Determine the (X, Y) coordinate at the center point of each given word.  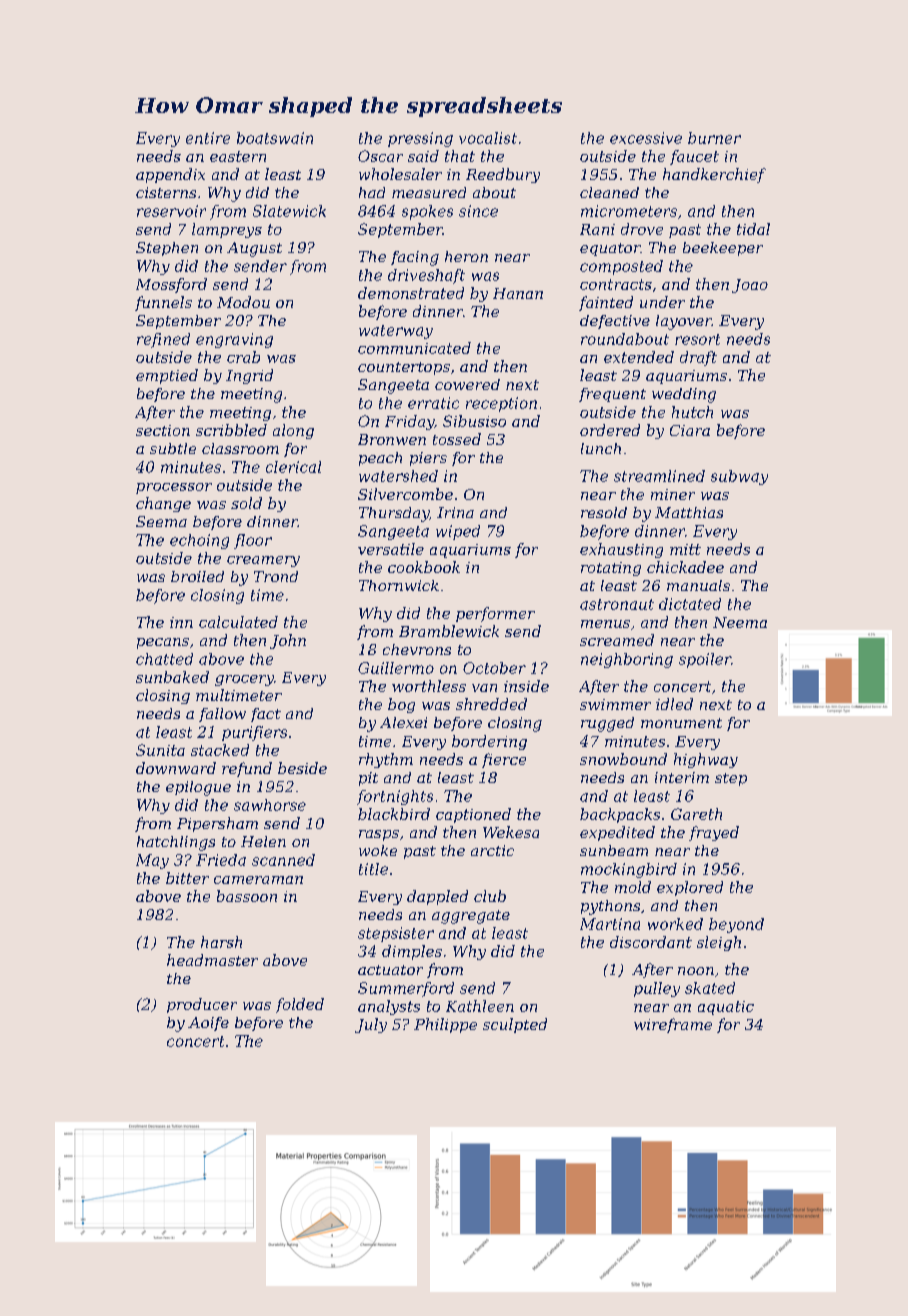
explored (690, 888)
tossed (457, 439)
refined (163, 340)
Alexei (403, 722)
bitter (187, 878)
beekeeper (723, 249)
